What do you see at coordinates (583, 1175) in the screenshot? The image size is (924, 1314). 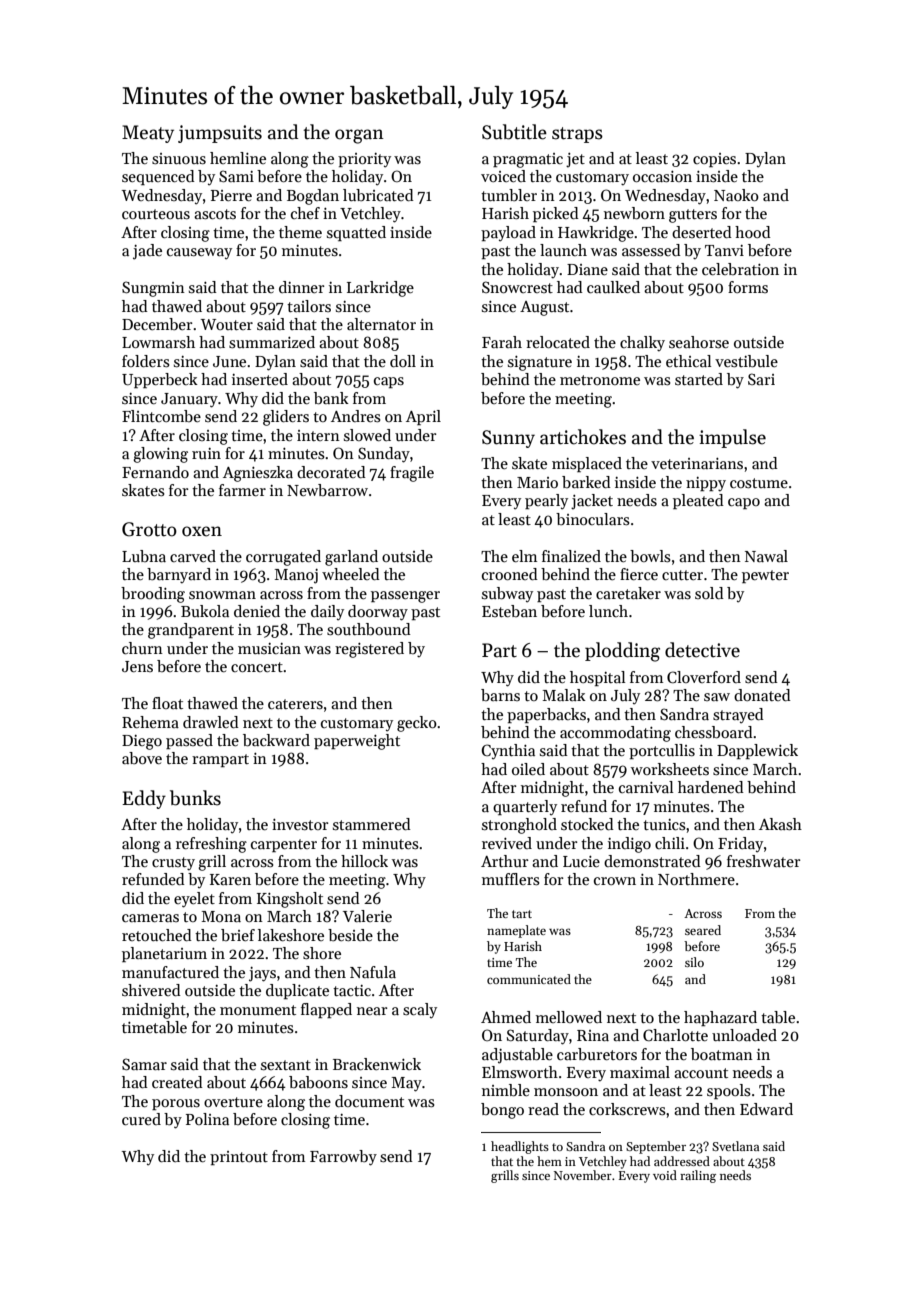 I see `November` at bounding box center [583, 1175].
